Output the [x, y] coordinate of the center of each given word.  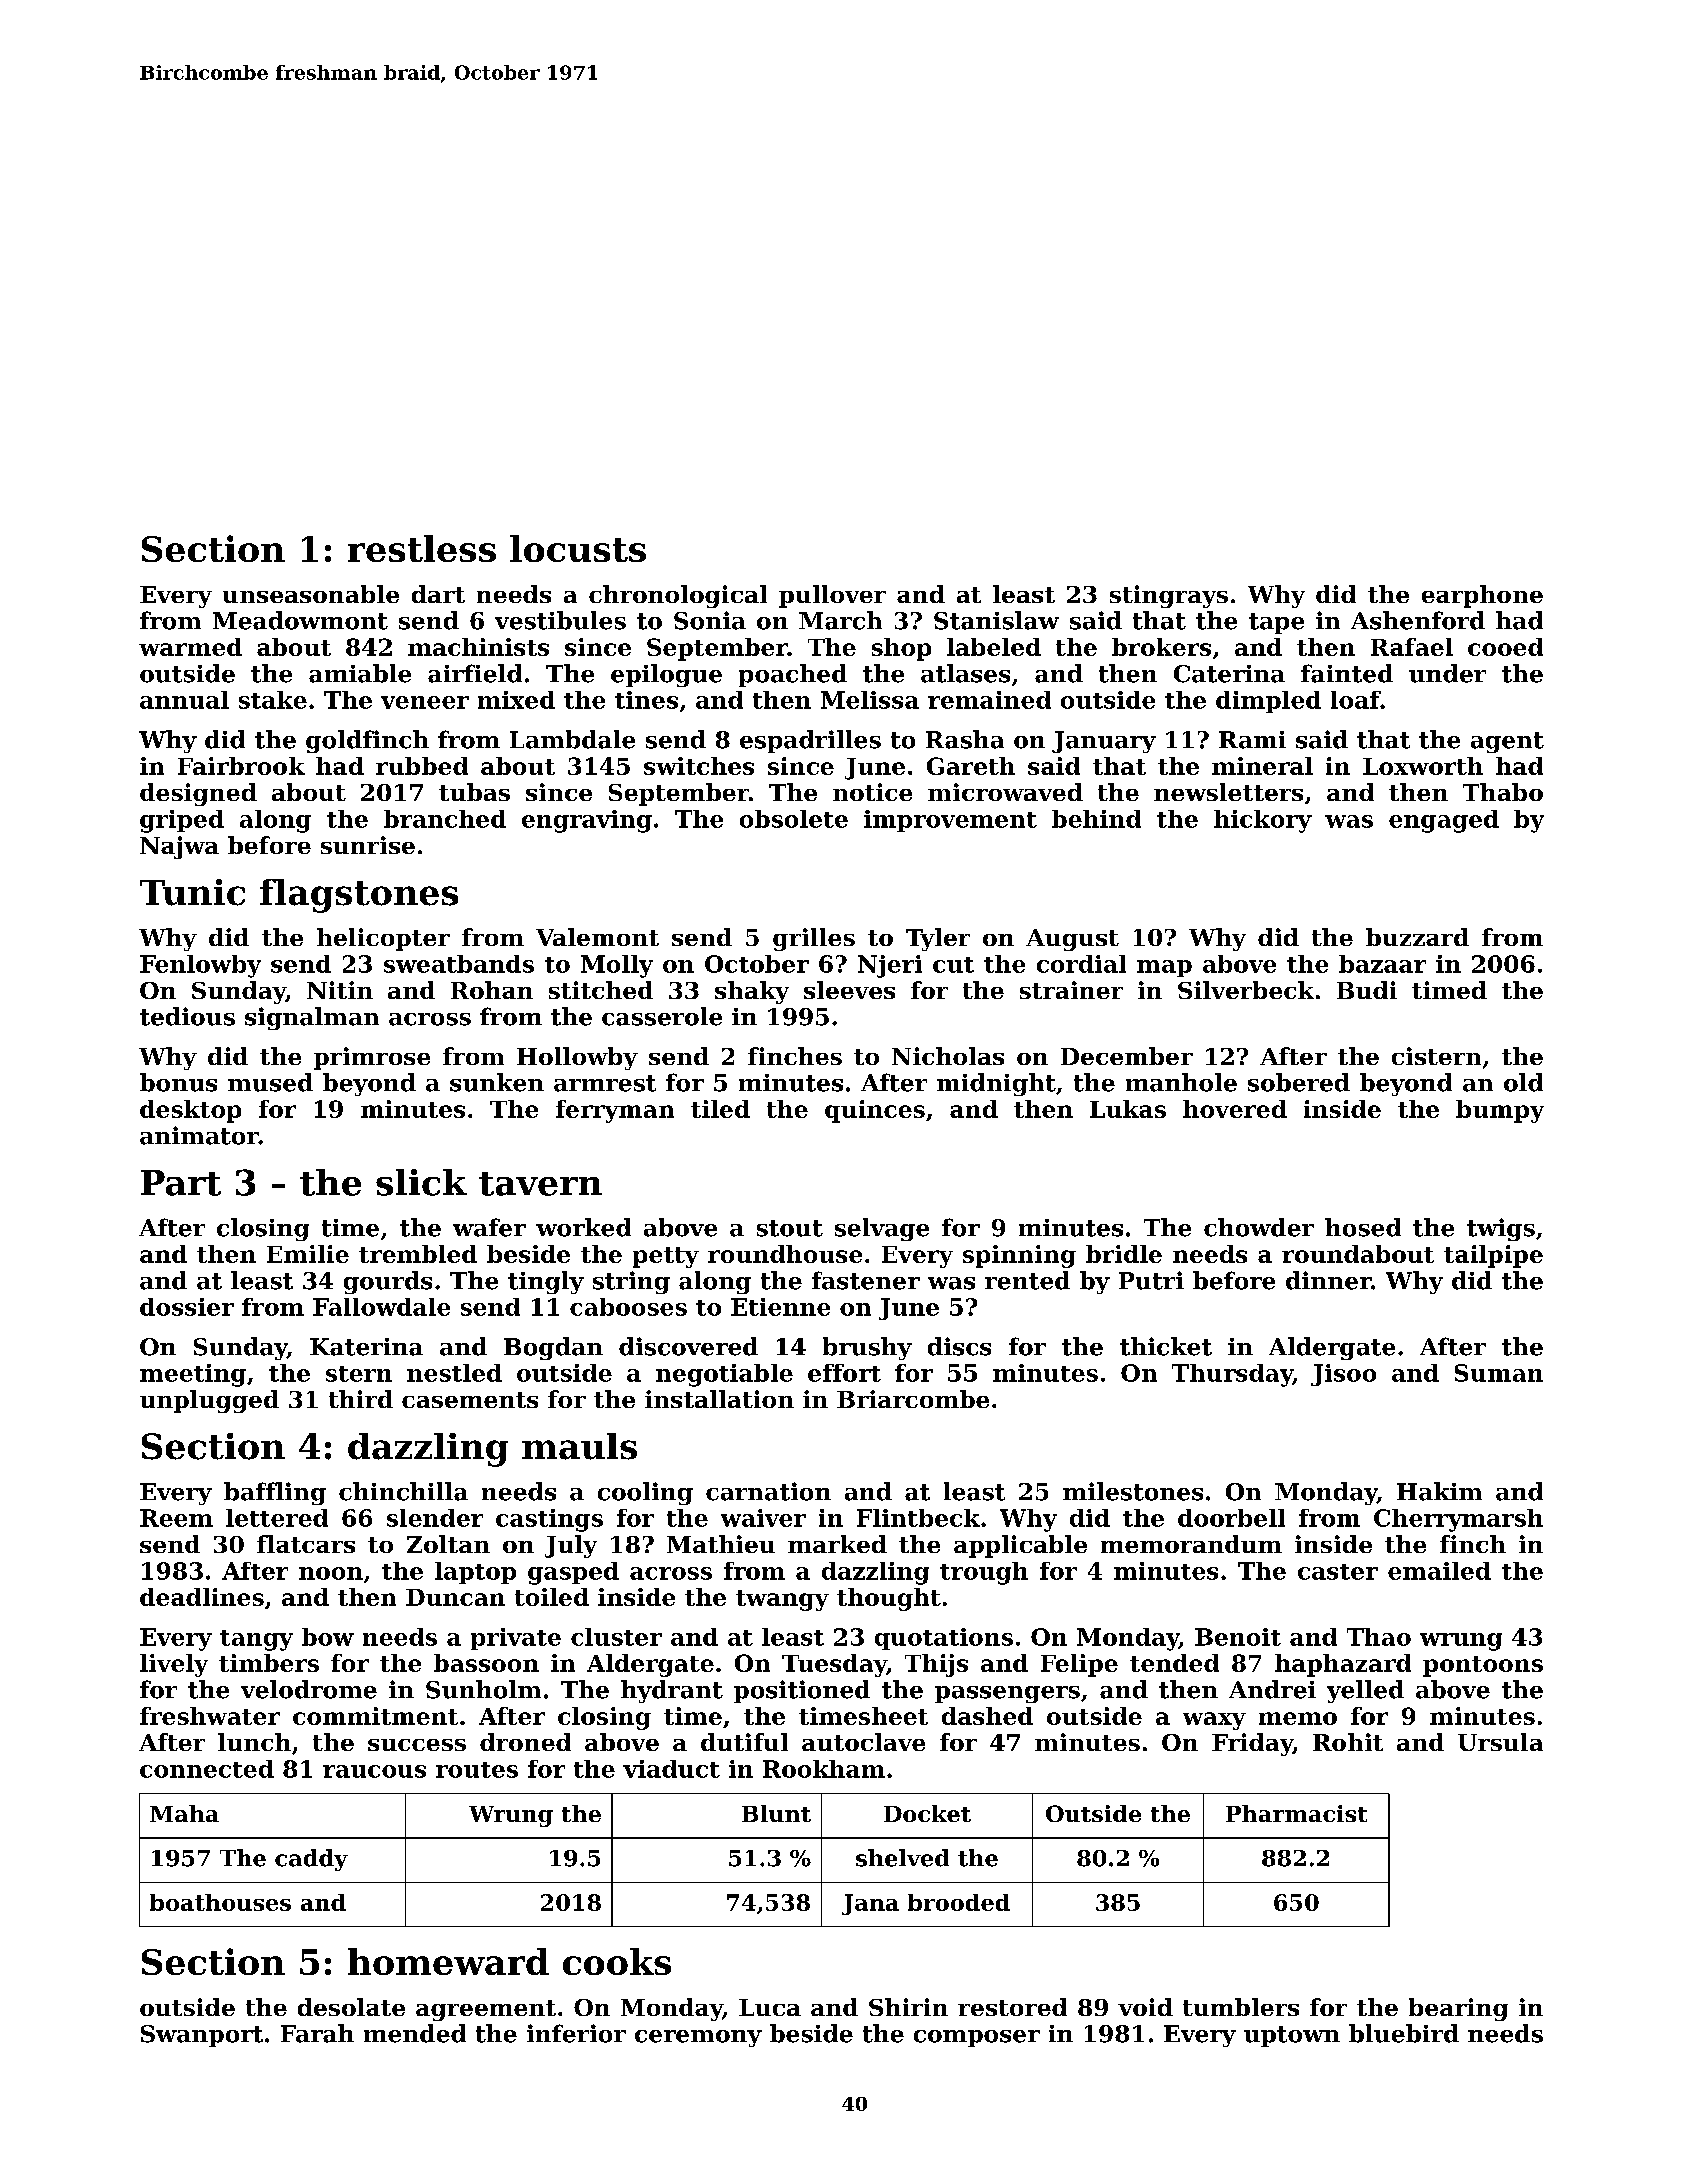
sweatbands [459, 964]
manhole [1181, 1082]
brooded [959, 1902]
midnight [996, 1084]
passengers [1007, 1694]
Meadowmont [300, 620]
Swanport [202, 2036]
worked [583, 1227]
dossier [187, 1307]
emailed [1439, 1571]
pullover [832, 596]
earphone [1482, 596]
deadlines [202, 1597]
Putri [1151, 1280]
